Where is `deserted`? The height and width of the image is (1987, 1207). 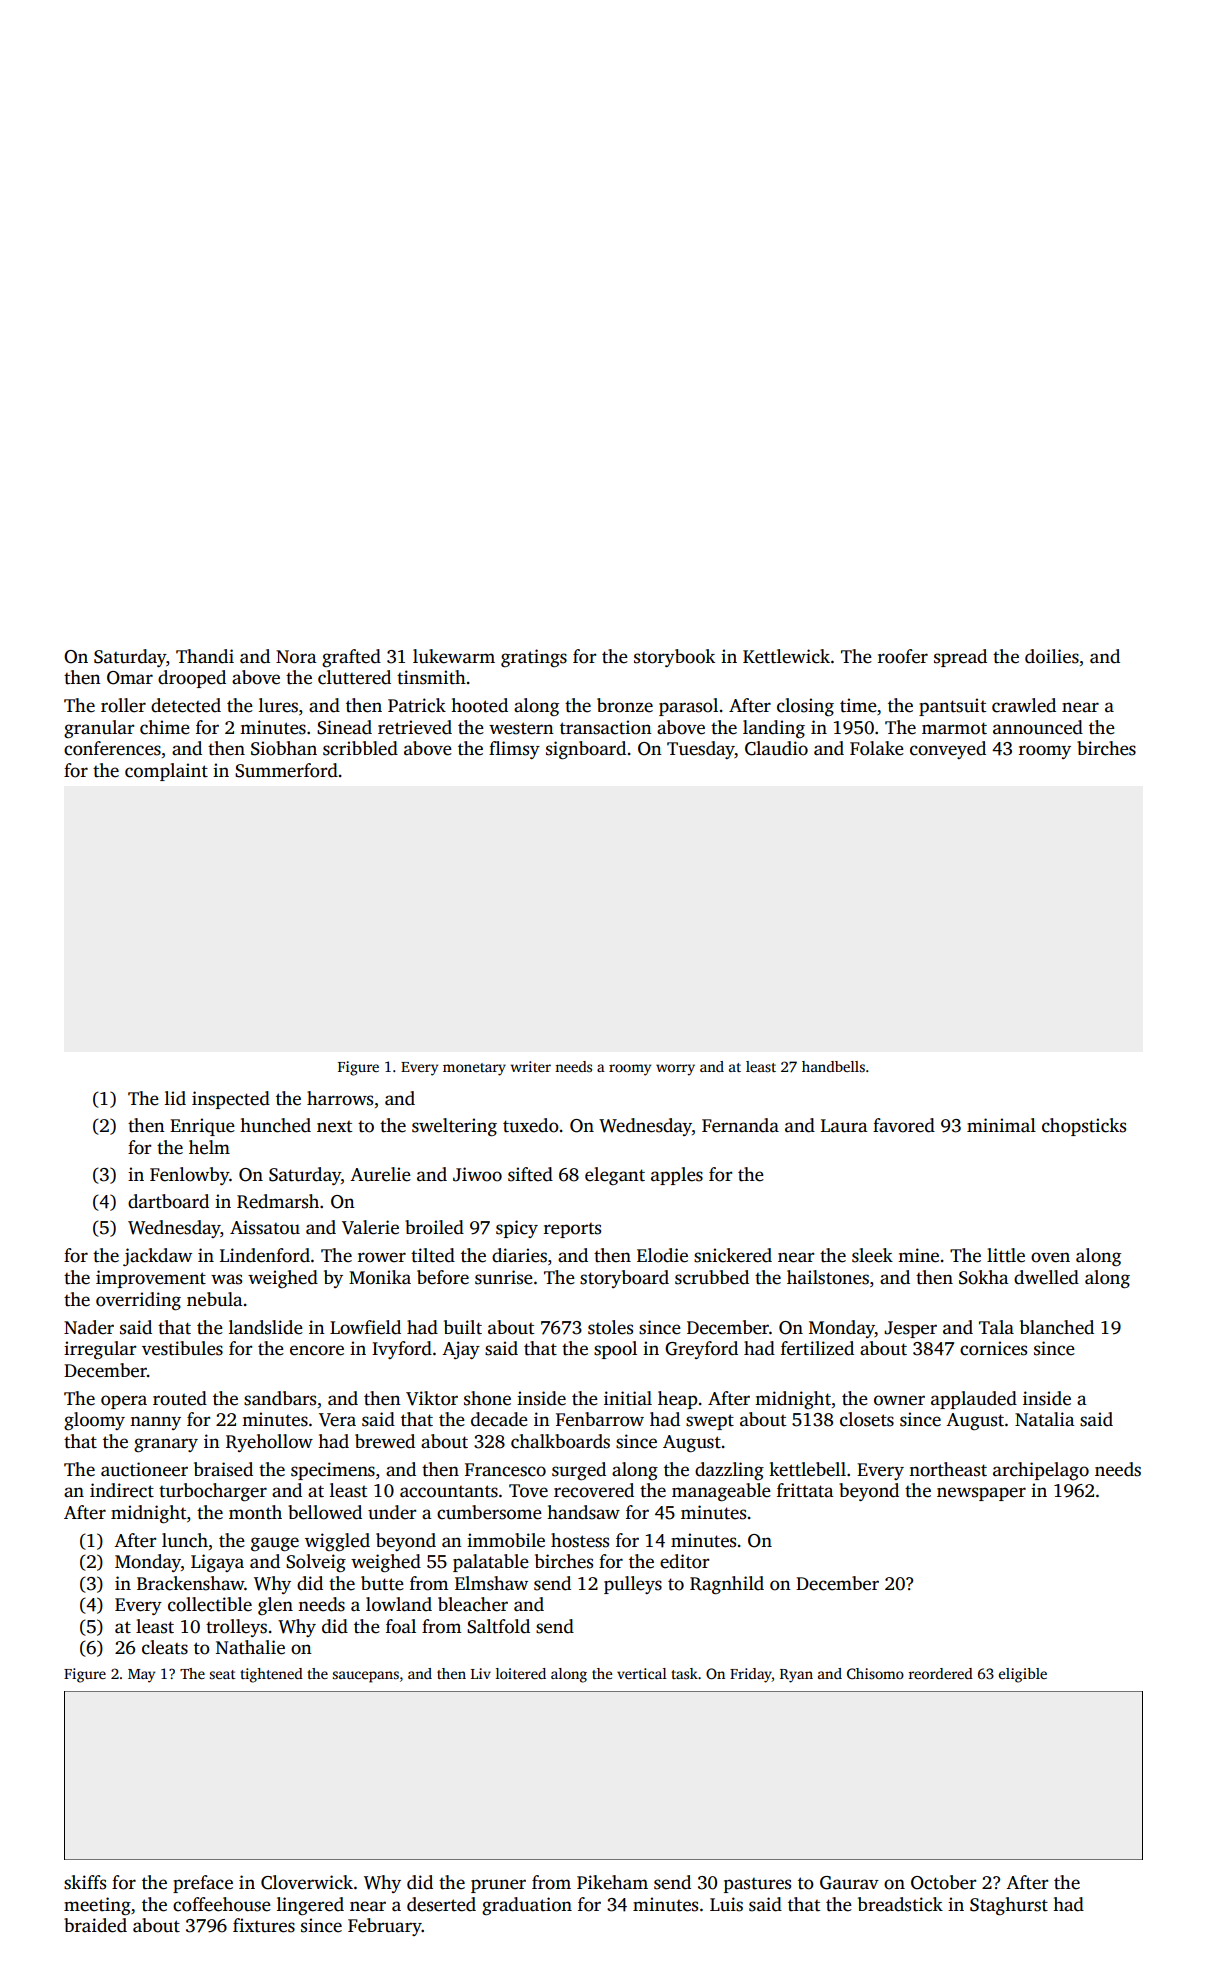
deserted is located at coordinates (441, 1904).
